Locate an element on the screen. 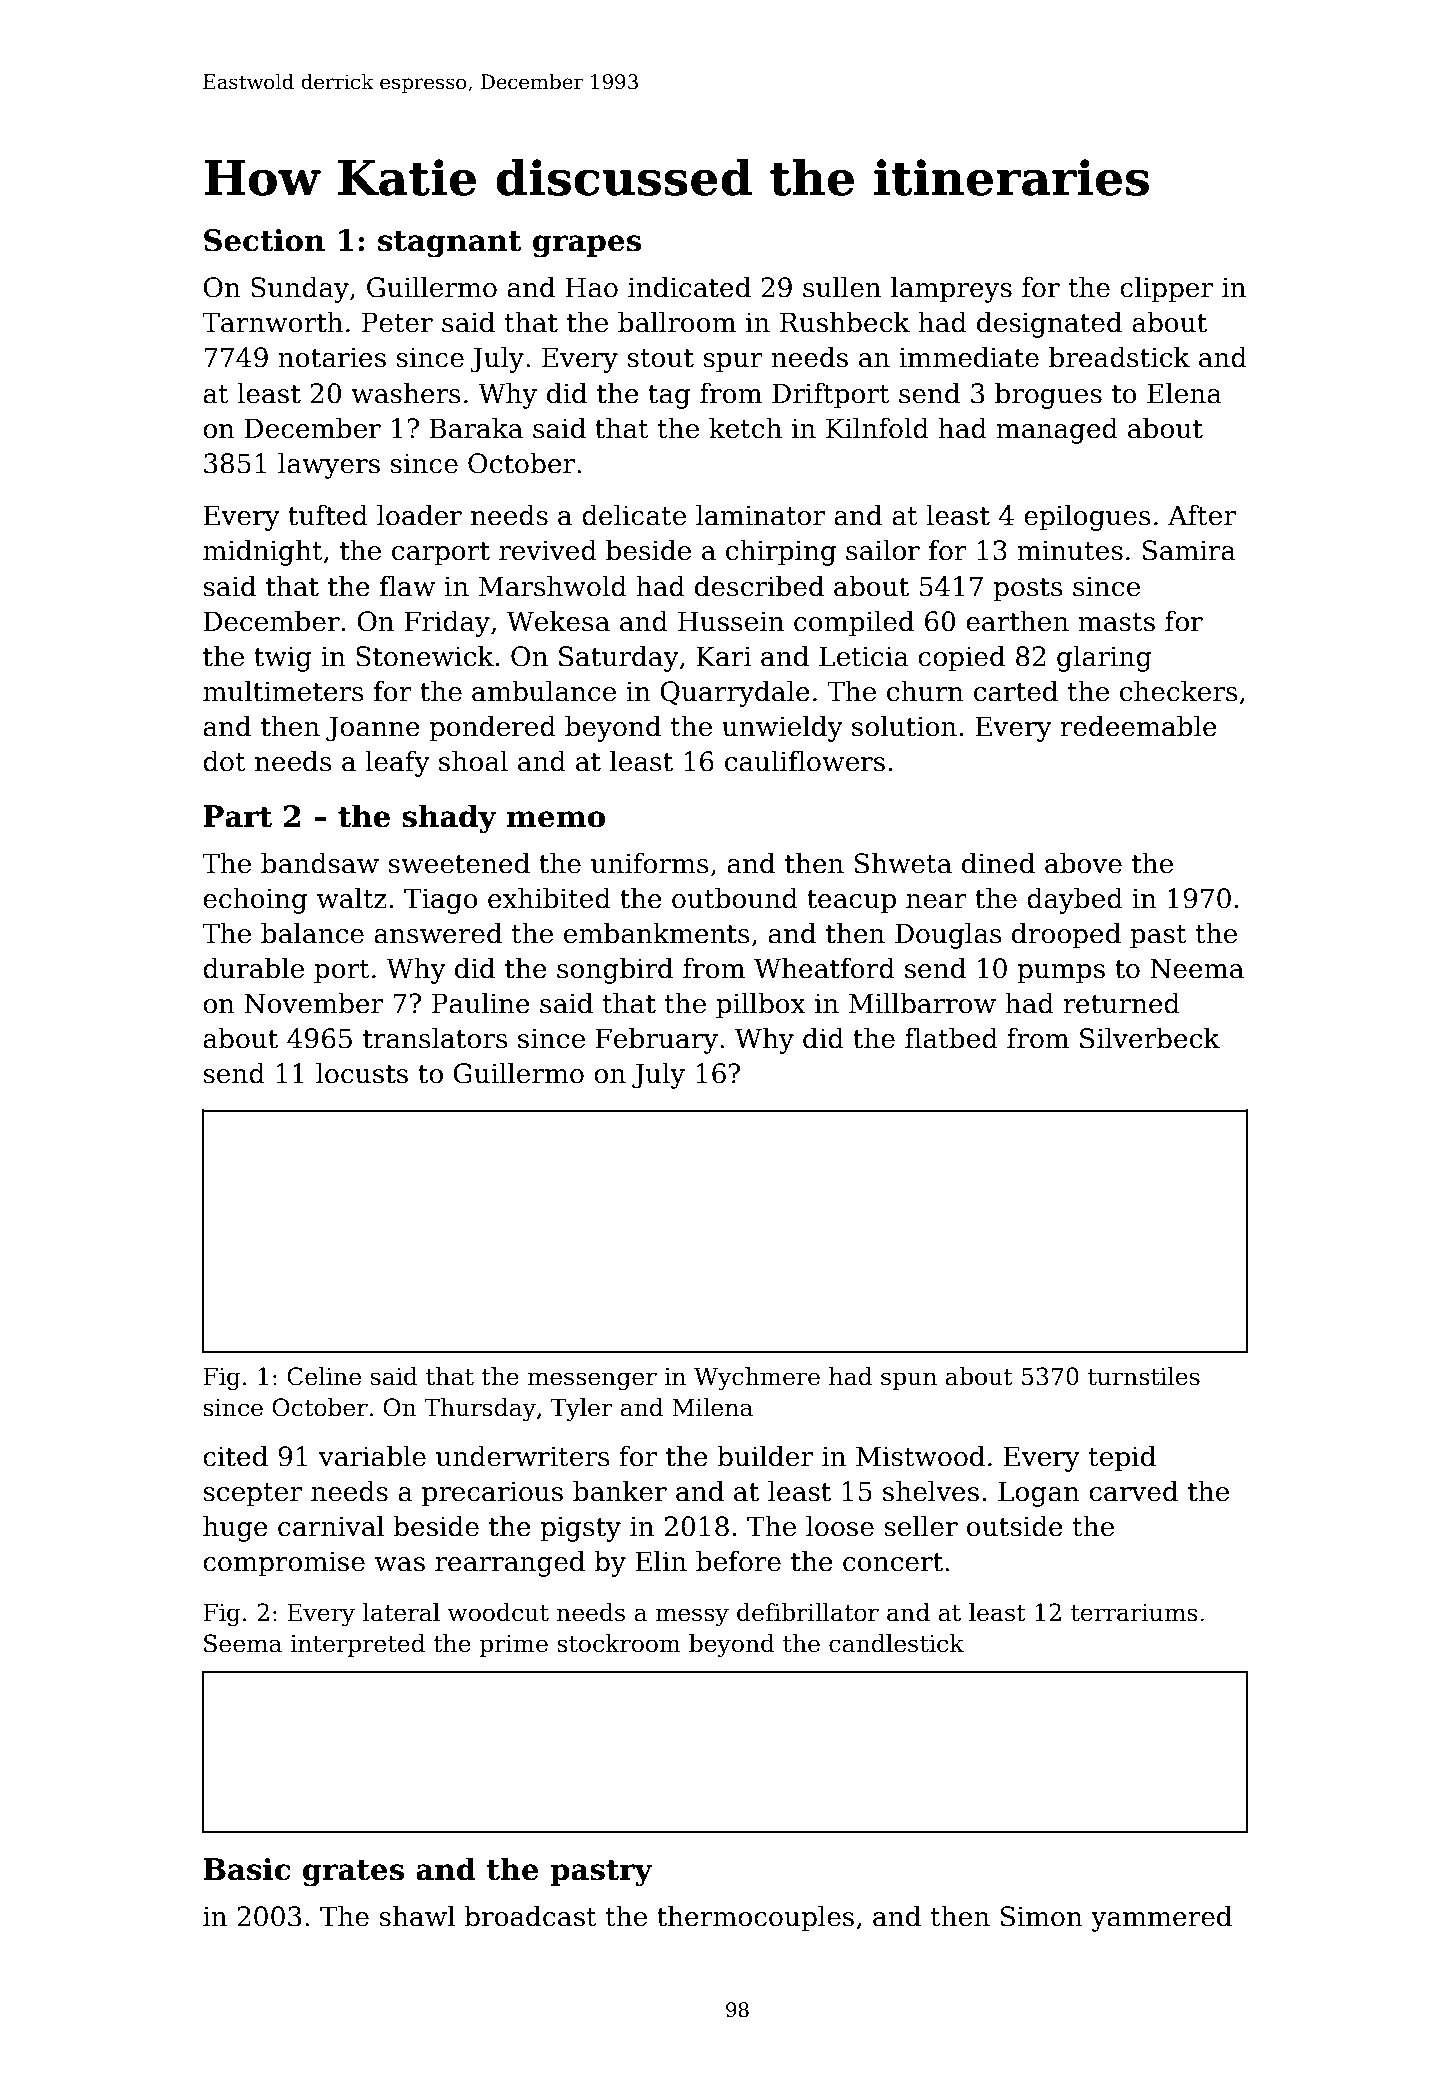 The height and width of the screenshot is (2100, 1450). prime is located at coordinates (513, 1646).
